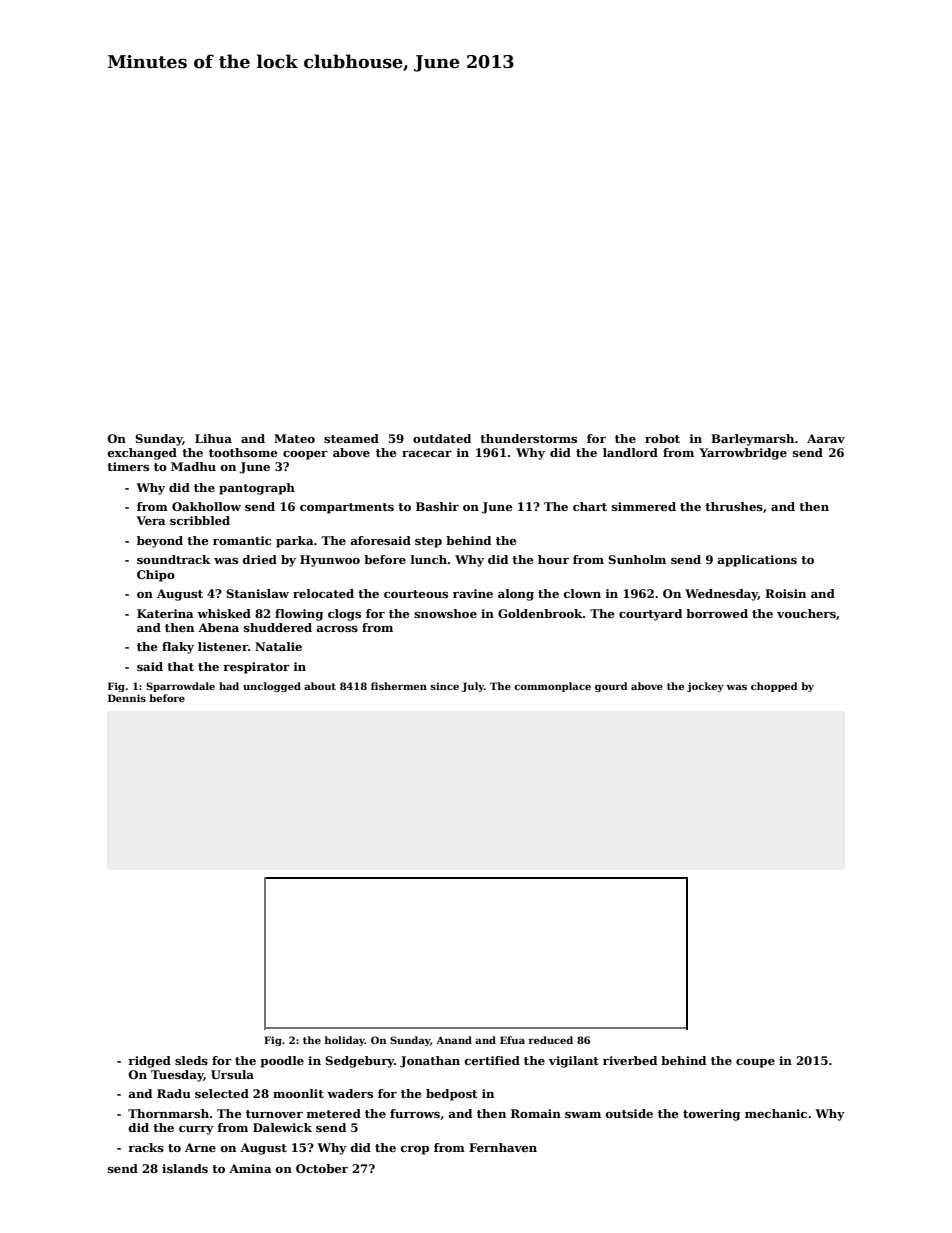 Image resolution: width=952 pixels, height=1233 pixels. I want to click on Lihua, so click(213, 438).
